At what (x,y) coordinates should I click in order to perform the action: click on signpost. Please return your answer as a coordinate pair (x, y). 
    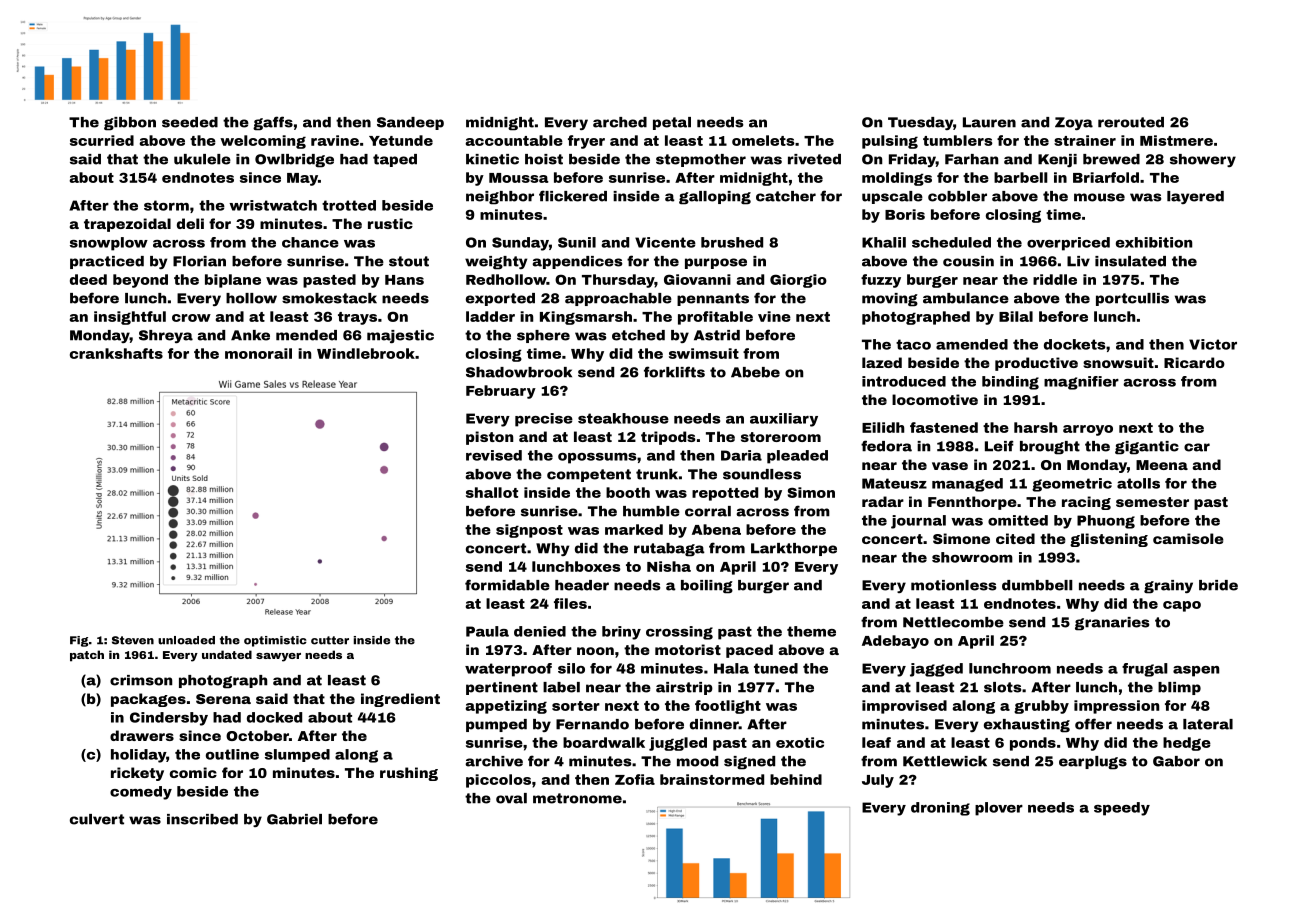
    Looking at the image, I should click on (529, 531).
